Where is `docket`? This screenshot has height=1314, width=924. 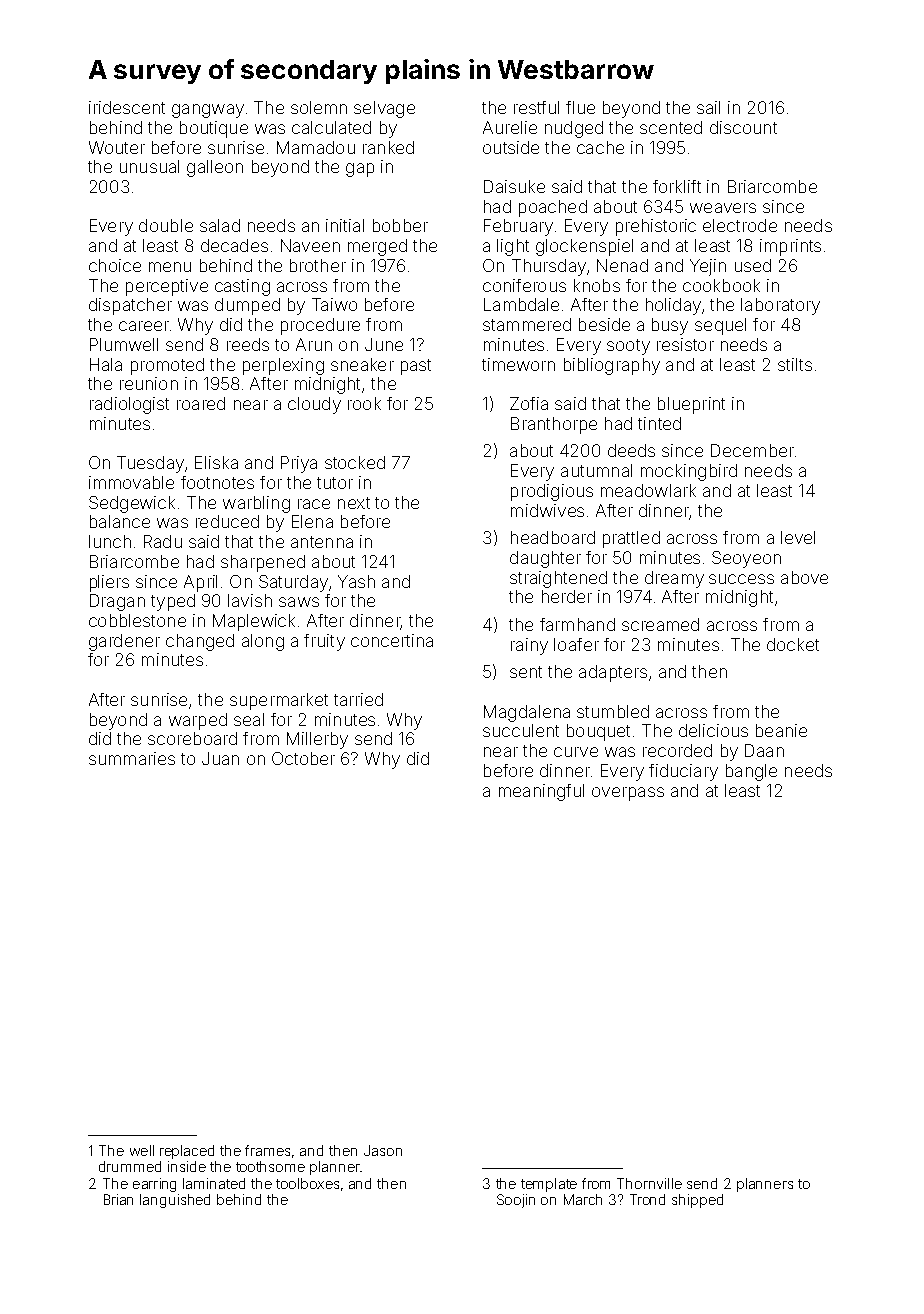
docket is located at coordinates (793, 644).
